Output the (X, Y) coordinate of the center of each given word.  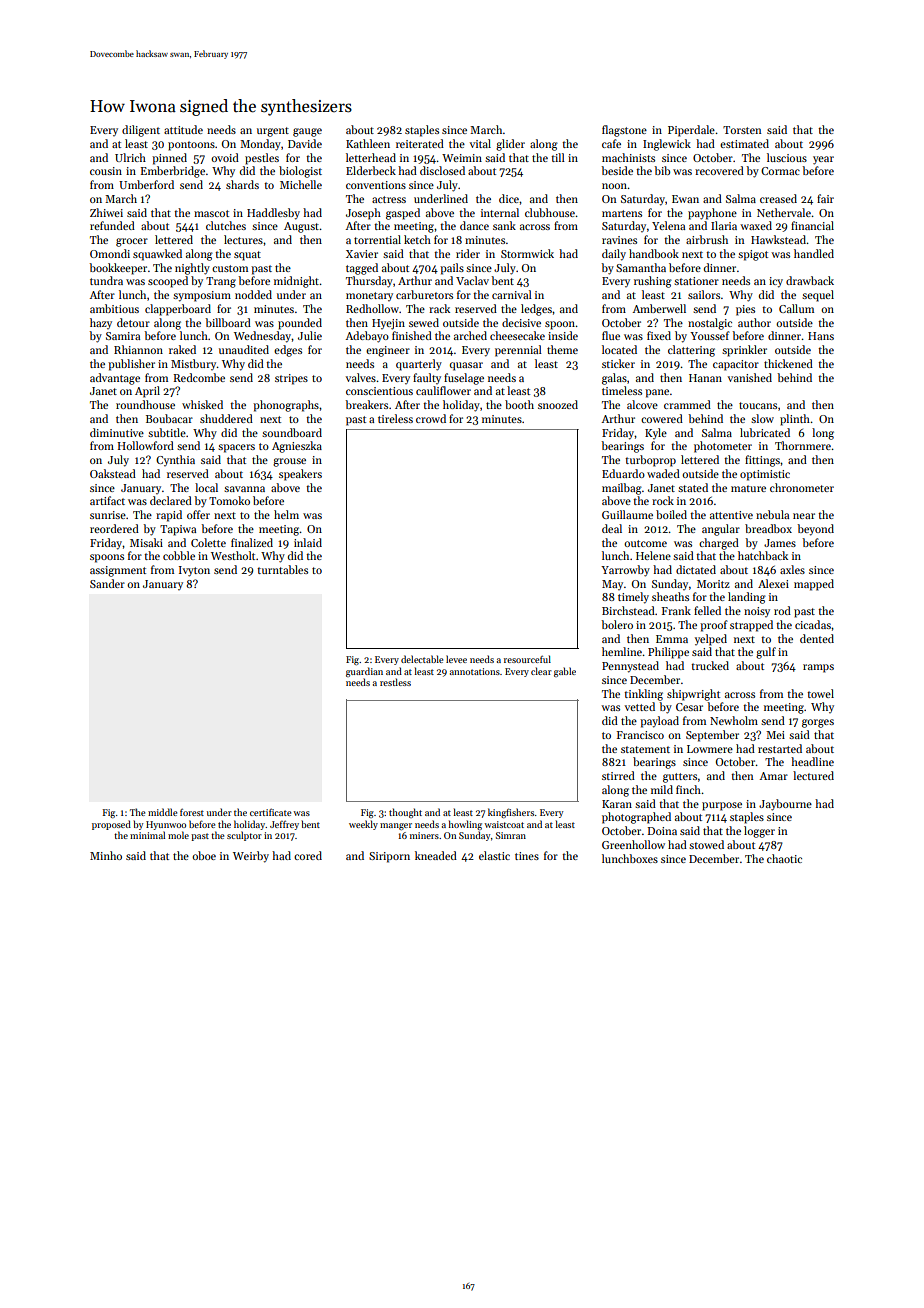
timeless (622, 390)
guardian (364, 672)
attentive (731, 515)
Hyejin (388, 324)
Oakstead (113, 473)
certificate (270, 812)
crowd (431, 418)
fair (825, 198)
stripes (291, 379)
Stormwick (527, 253)
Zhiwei (106, 212)
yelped (711, 640)
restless (395, 682)
